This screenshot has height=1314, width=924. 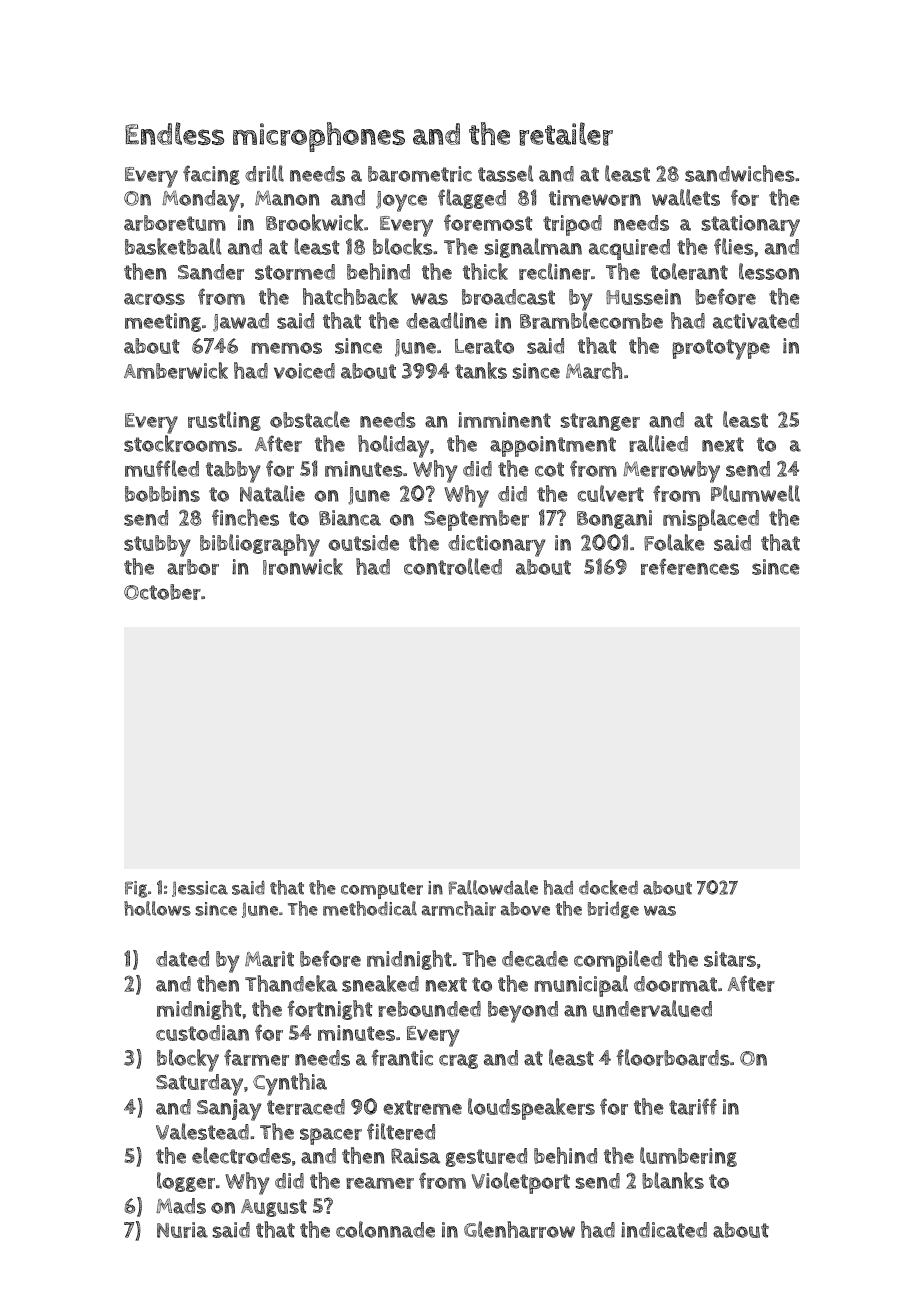 I want to click on Nuria, so click(x=182, y=1230).
